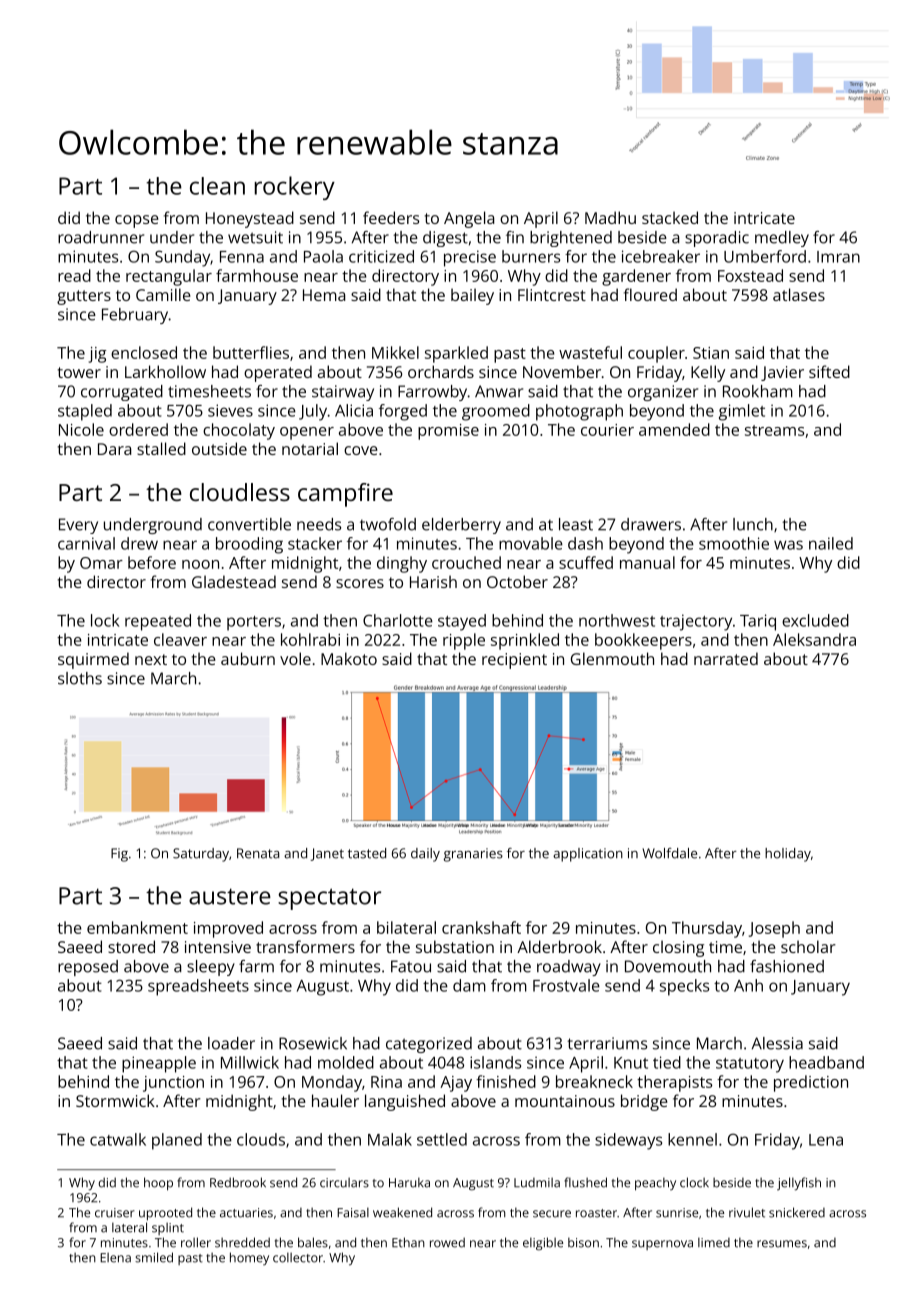 The height and width of the screenshot is (1308, 924). I want to click on amended, so click(674, 429).
